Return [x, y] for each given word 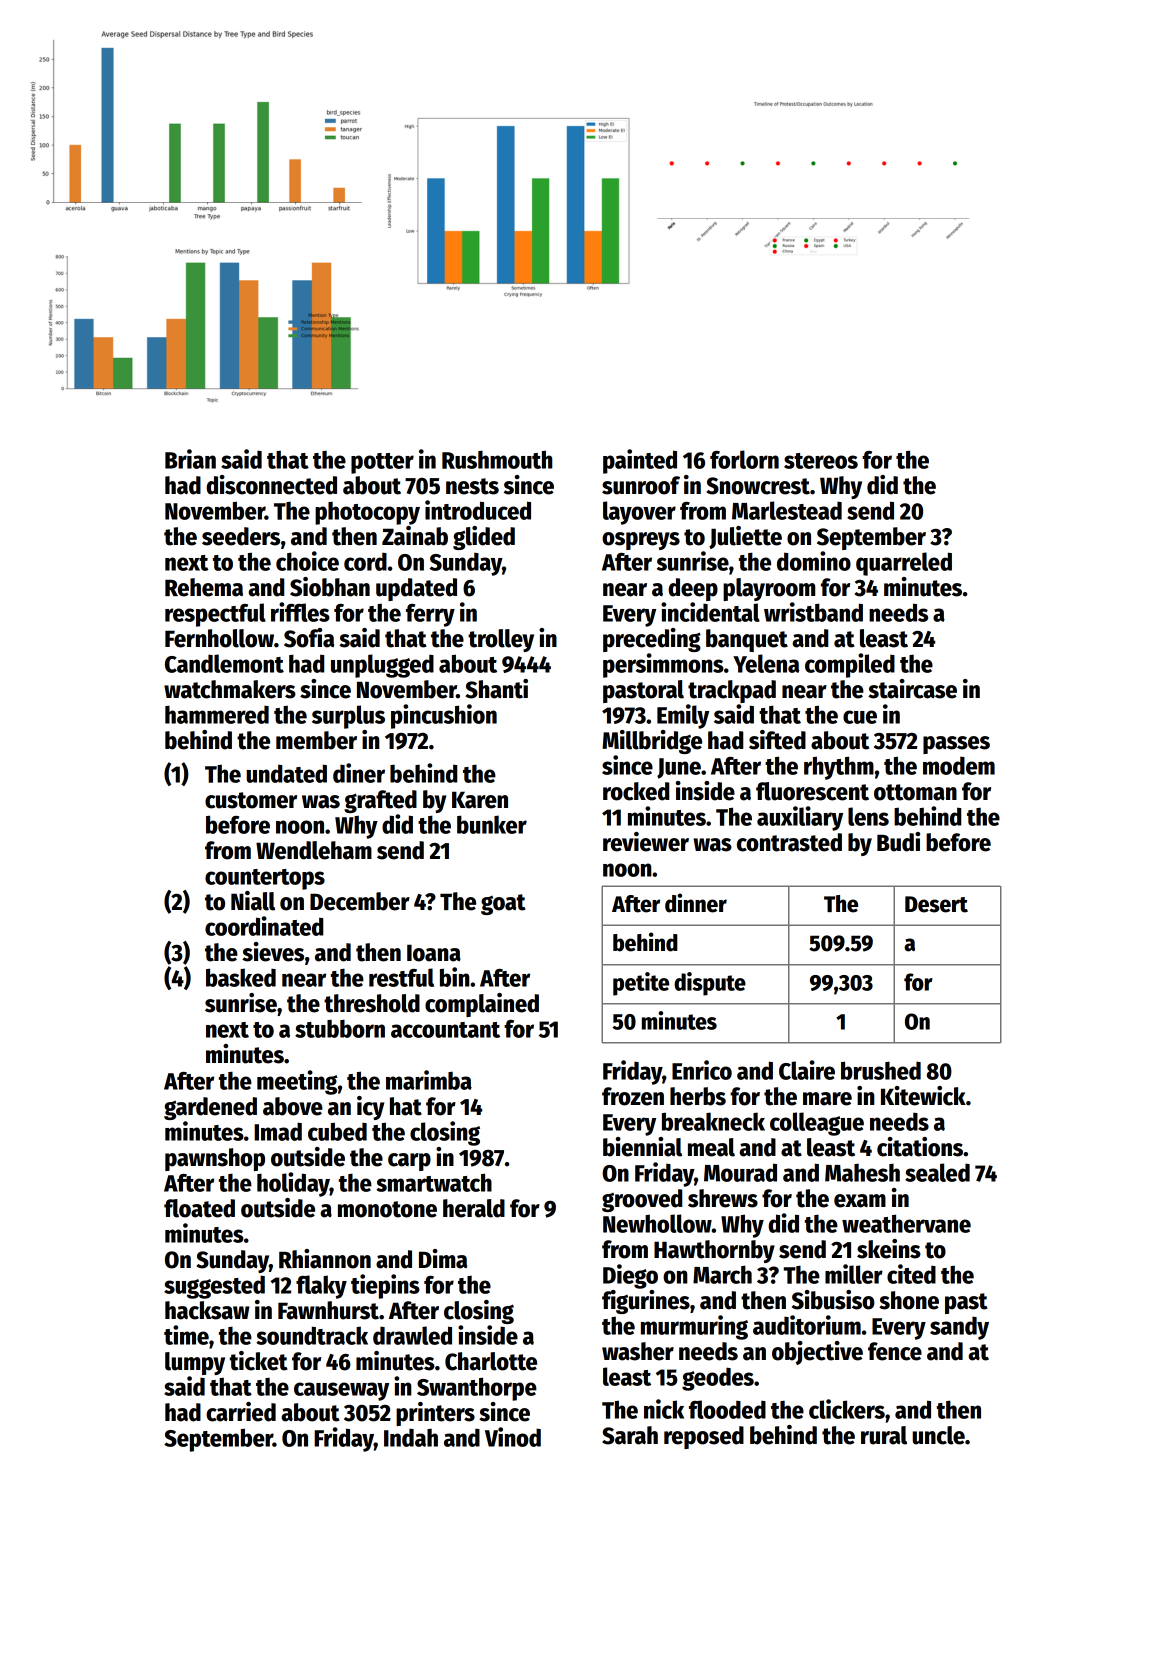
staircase [912, 689]
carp [409, 1162]
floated [199, 1208]
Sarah [630, 1435]
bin [454, 977]
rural [884, 1435]
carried [241, 1412]
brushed [881, 1070]
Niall [253, 901]
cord [365, 562]
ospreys [641, 541]
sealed [937, 1172]
